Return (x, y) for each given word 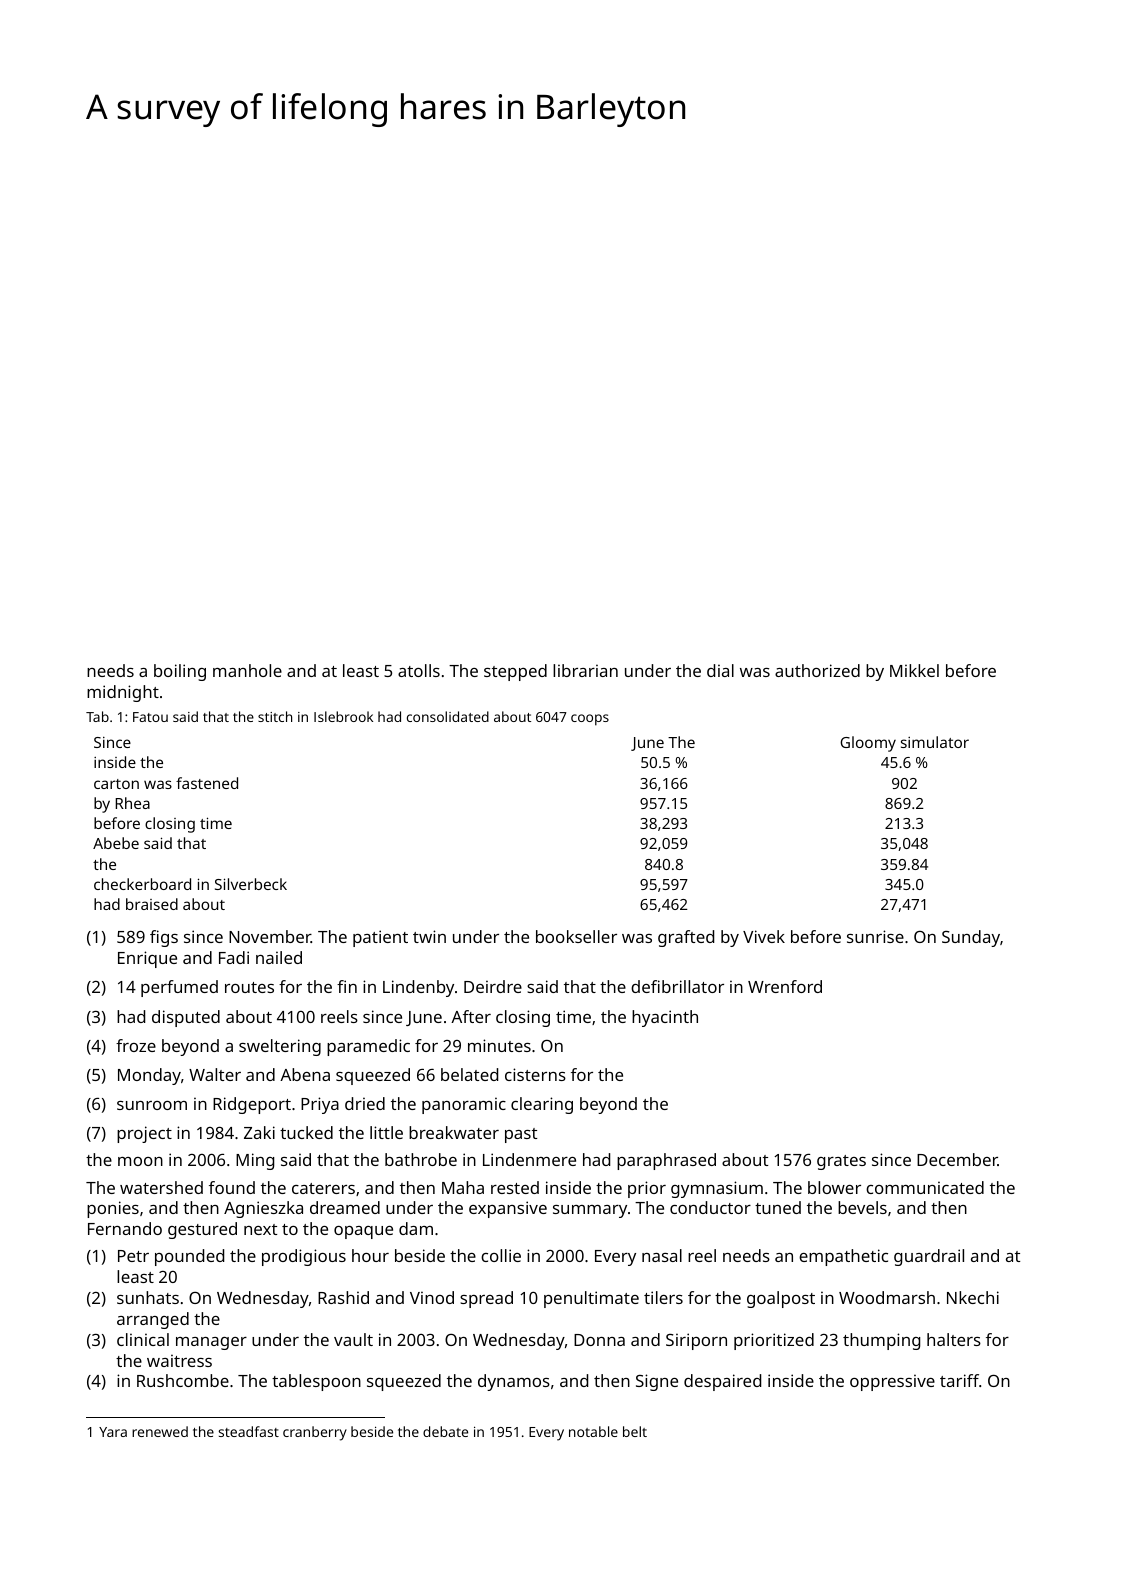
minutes (499, 1045)
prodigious (304, 1257)
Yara (113, 1432)
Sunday (971, 938)
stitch (275, 716)
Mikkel (914, 670)
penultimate (591, 1299)
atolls (419, 670)
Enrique (147, 959)
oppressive (892, 1382)
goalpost (781, 1299)
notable (593, 1431)
